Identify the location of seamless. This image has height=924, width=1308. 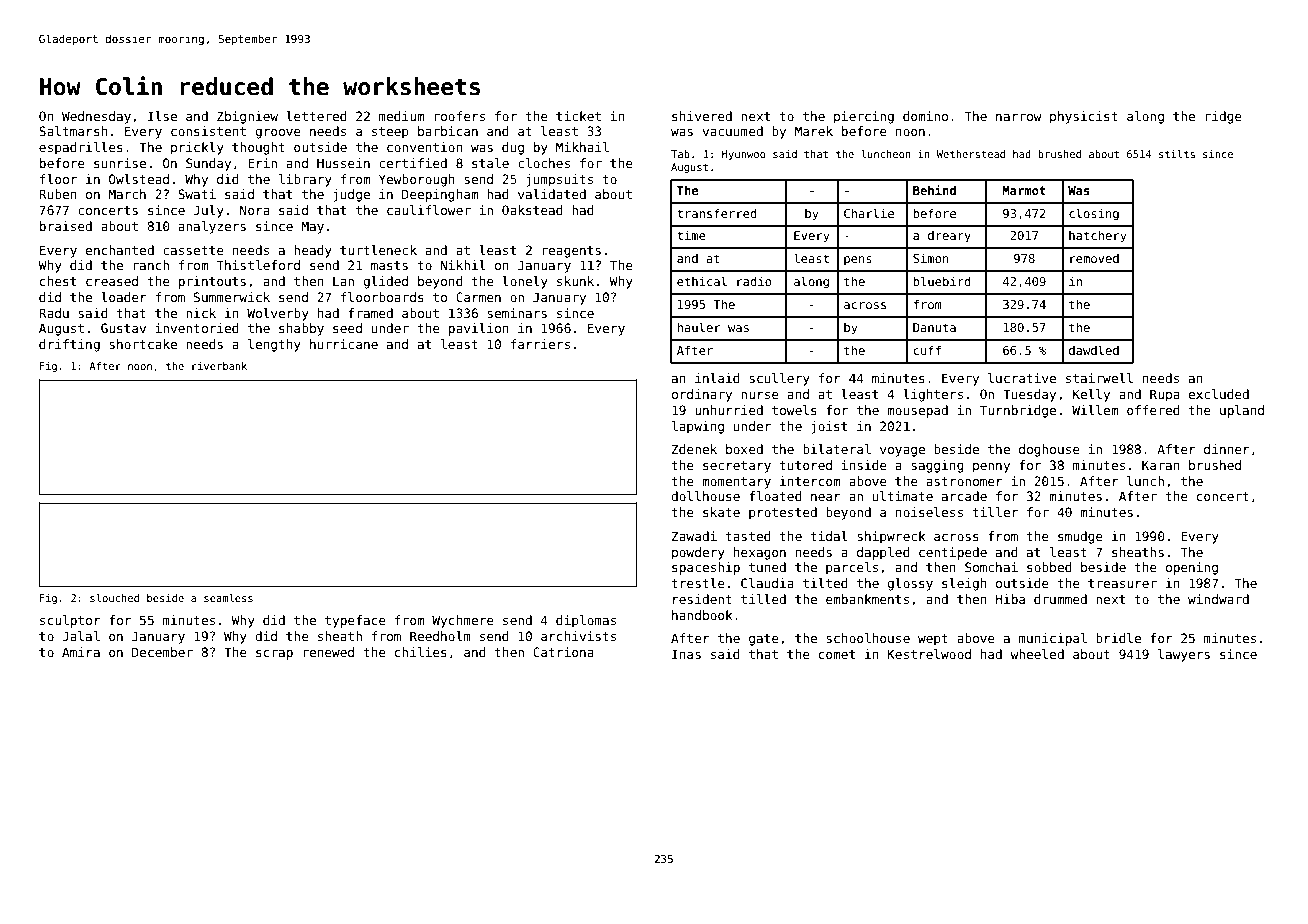
(228, 598).
